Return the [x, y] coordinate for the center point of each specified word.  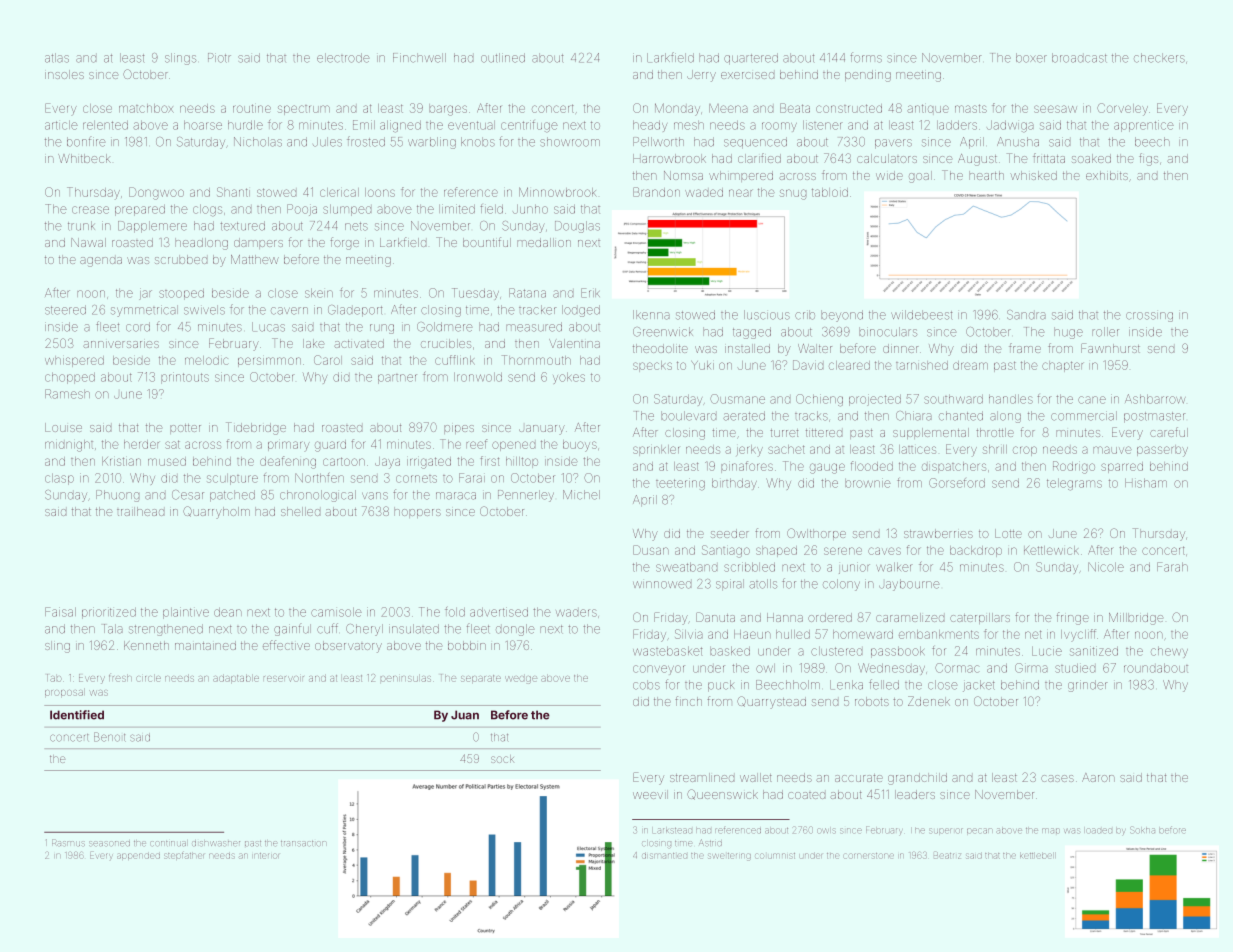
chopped [70, 378]
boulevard [688, 416]
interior [266, 856]
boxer [1031, 58]
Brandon [656, 192]
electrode [343, 58]
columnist [775, 856]
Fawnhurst [1110, 348]
